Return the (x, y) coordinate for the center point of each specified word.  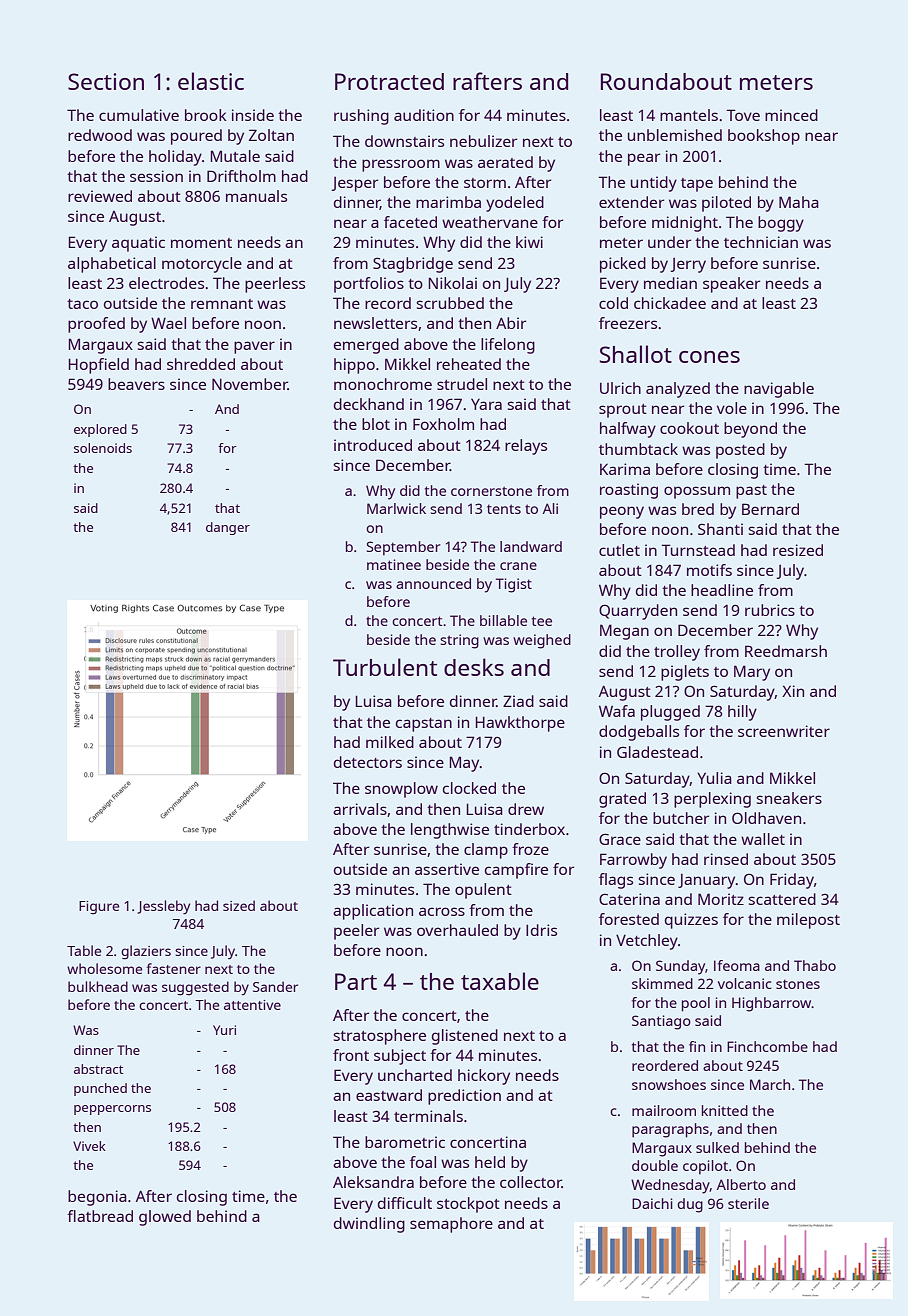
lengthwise (450, 831)
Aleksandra (373, 1182)
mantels (689, 115)
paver (254, 347)
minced (791, 115)
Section (106, 81)
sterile (748, 1203)
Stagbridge (413, 265)
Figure (99, 908)
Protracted (389, 81)
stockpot (468, 1205)
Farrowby (633, 861)
